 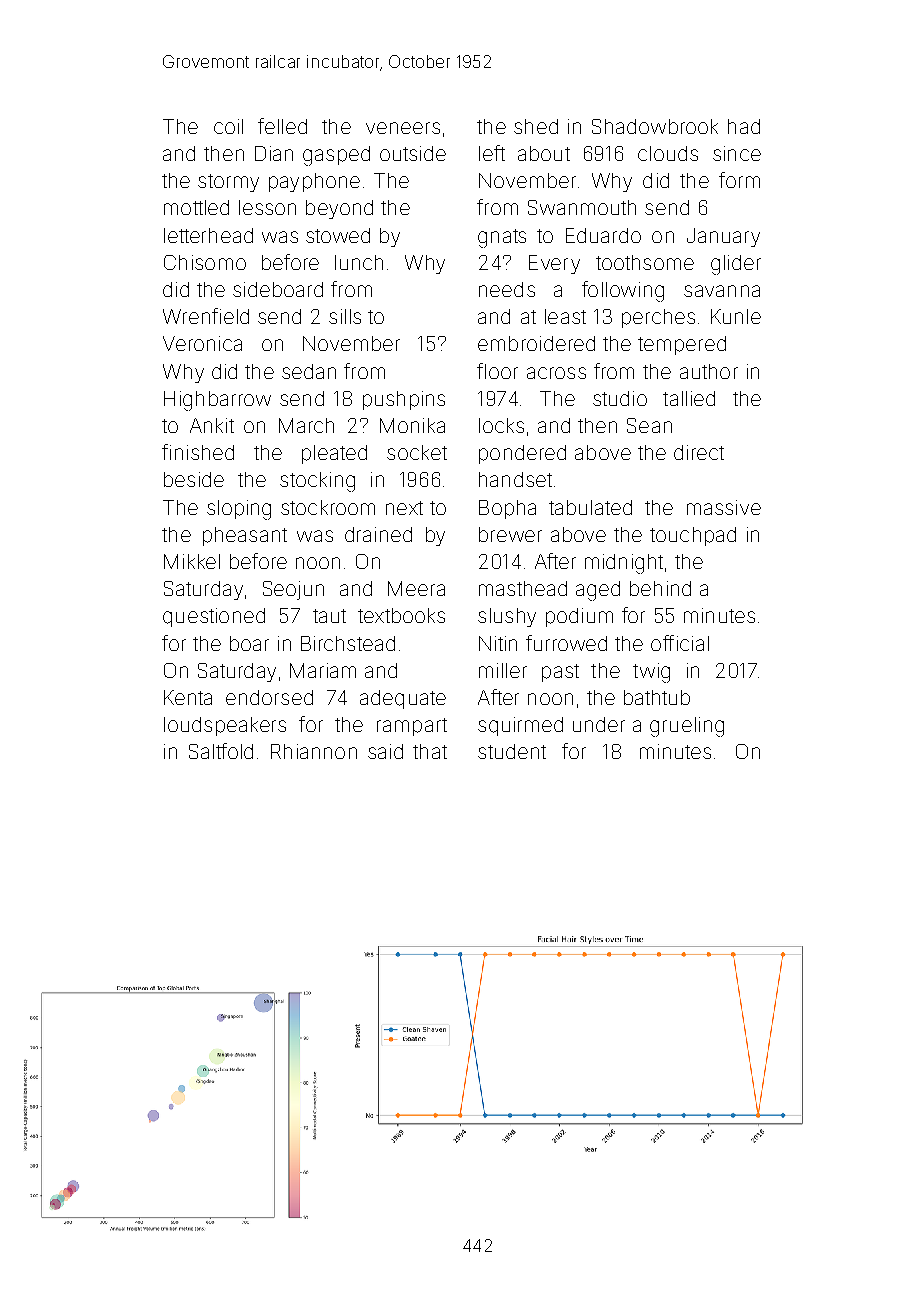 What do you see at coordinates (404, 400) in the document?
I see `pushpins` at bounding box center [404, 400].
